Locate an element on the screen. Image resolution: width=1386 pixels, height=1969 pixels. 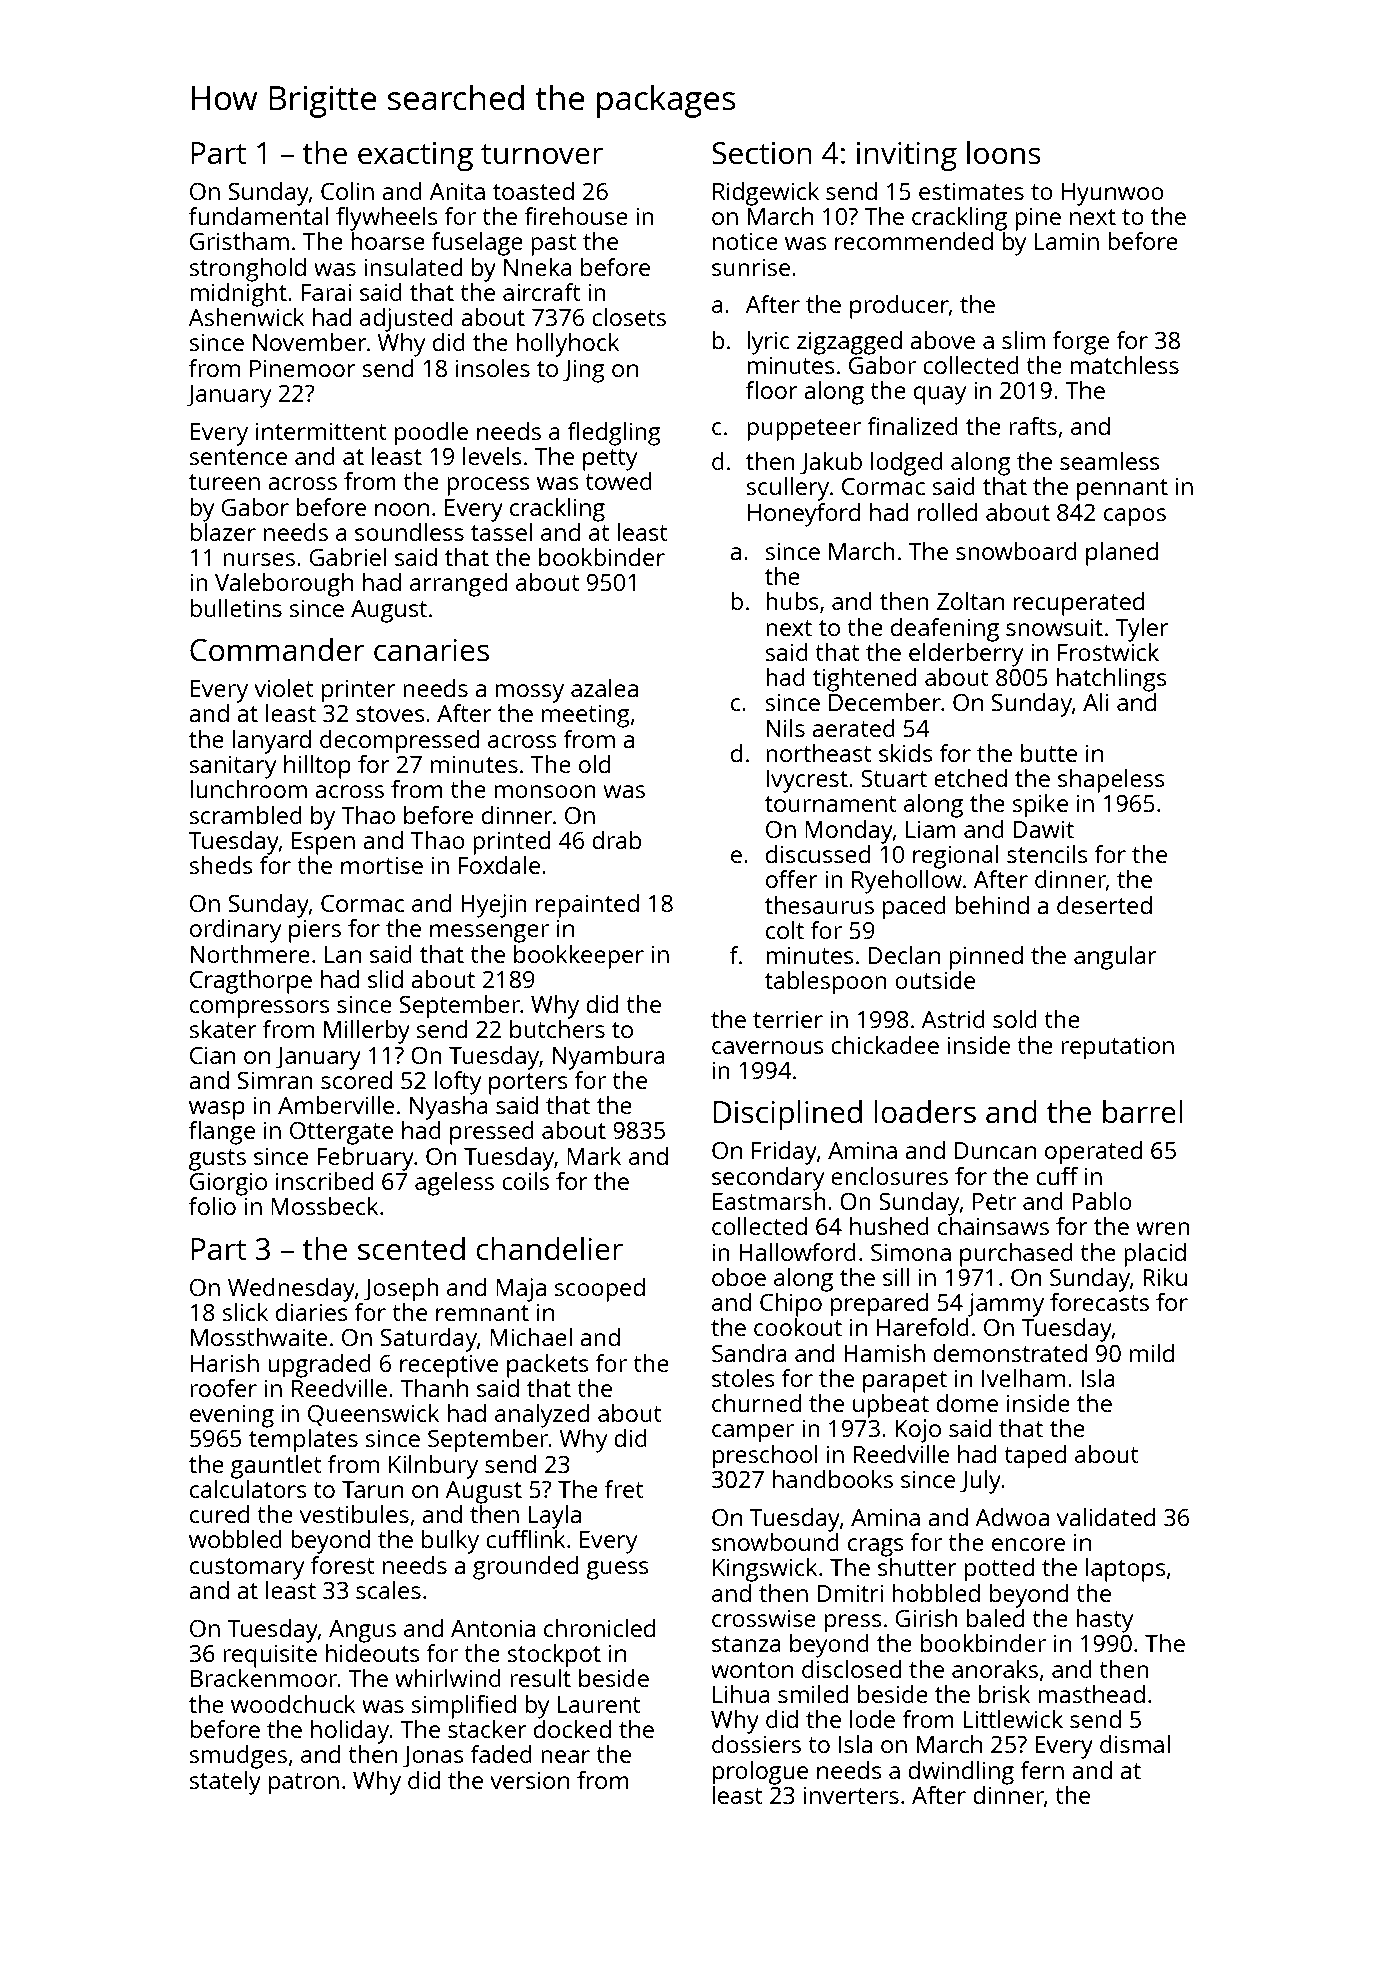
patron is located at coordinates (304, 1784).
